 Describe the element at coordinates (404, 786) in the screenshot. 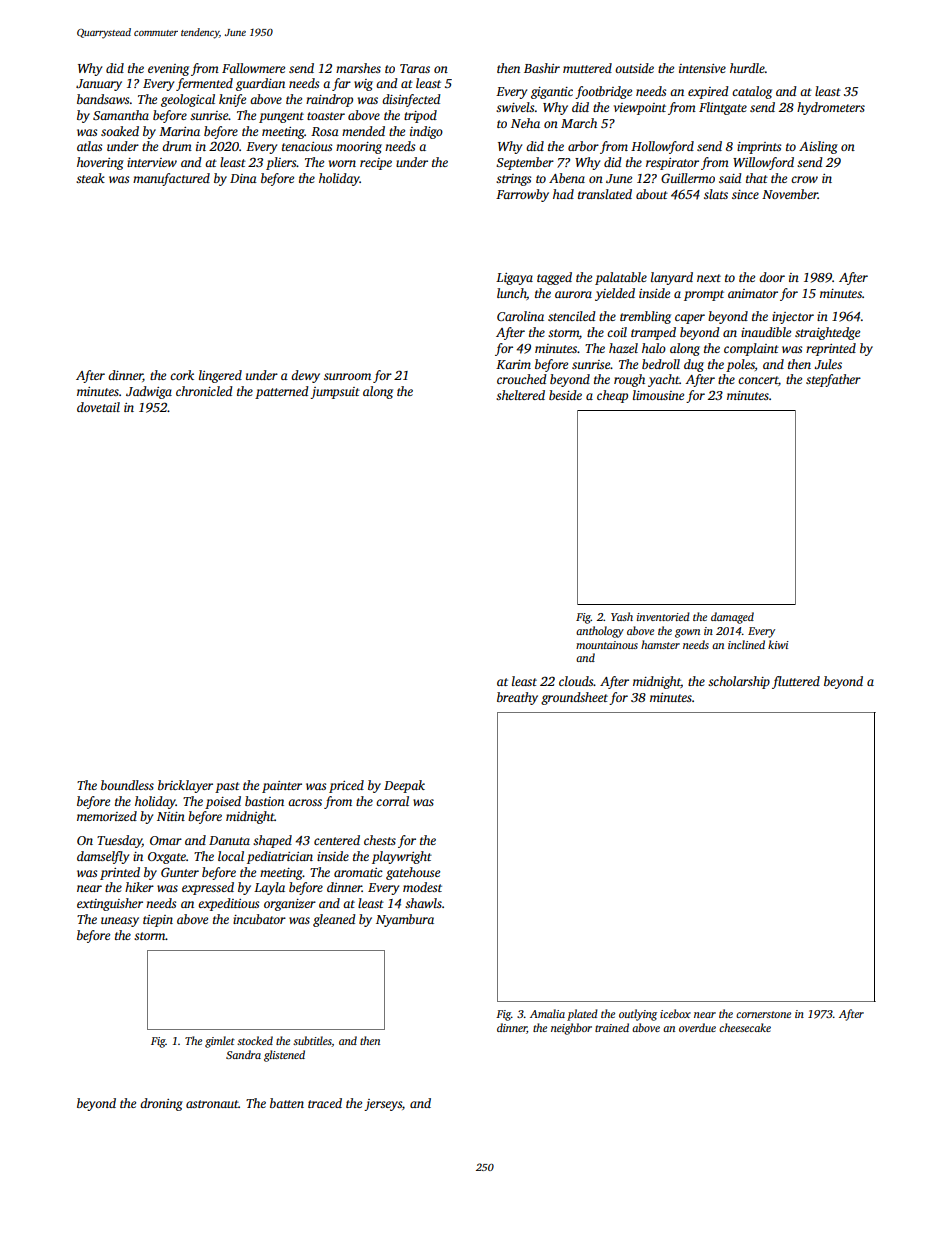

I see `Deepak` at that location.
